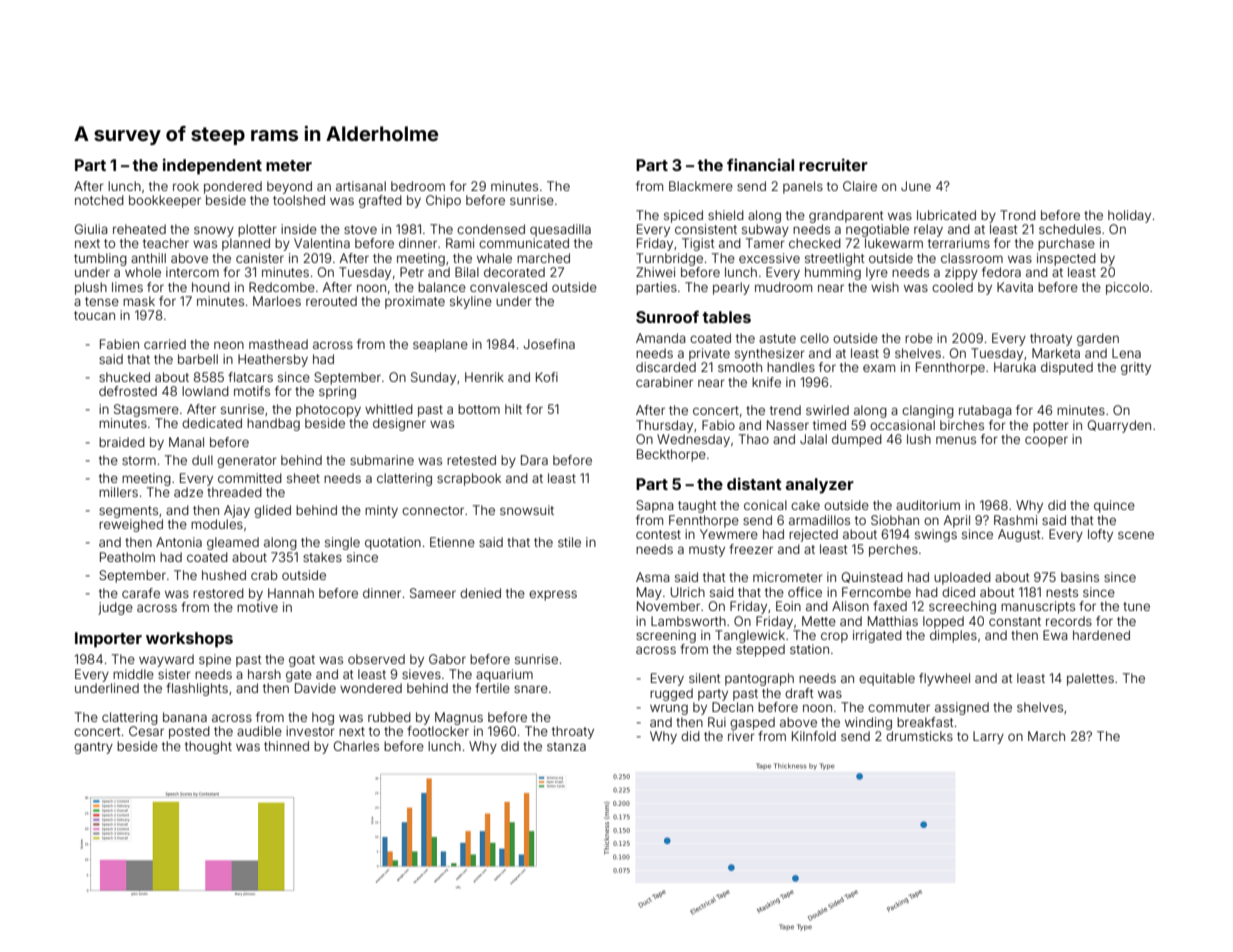  What do you see at coordinates (212, 166) in the screenshot?
I see `independent` at bounding box center [212, 166].
